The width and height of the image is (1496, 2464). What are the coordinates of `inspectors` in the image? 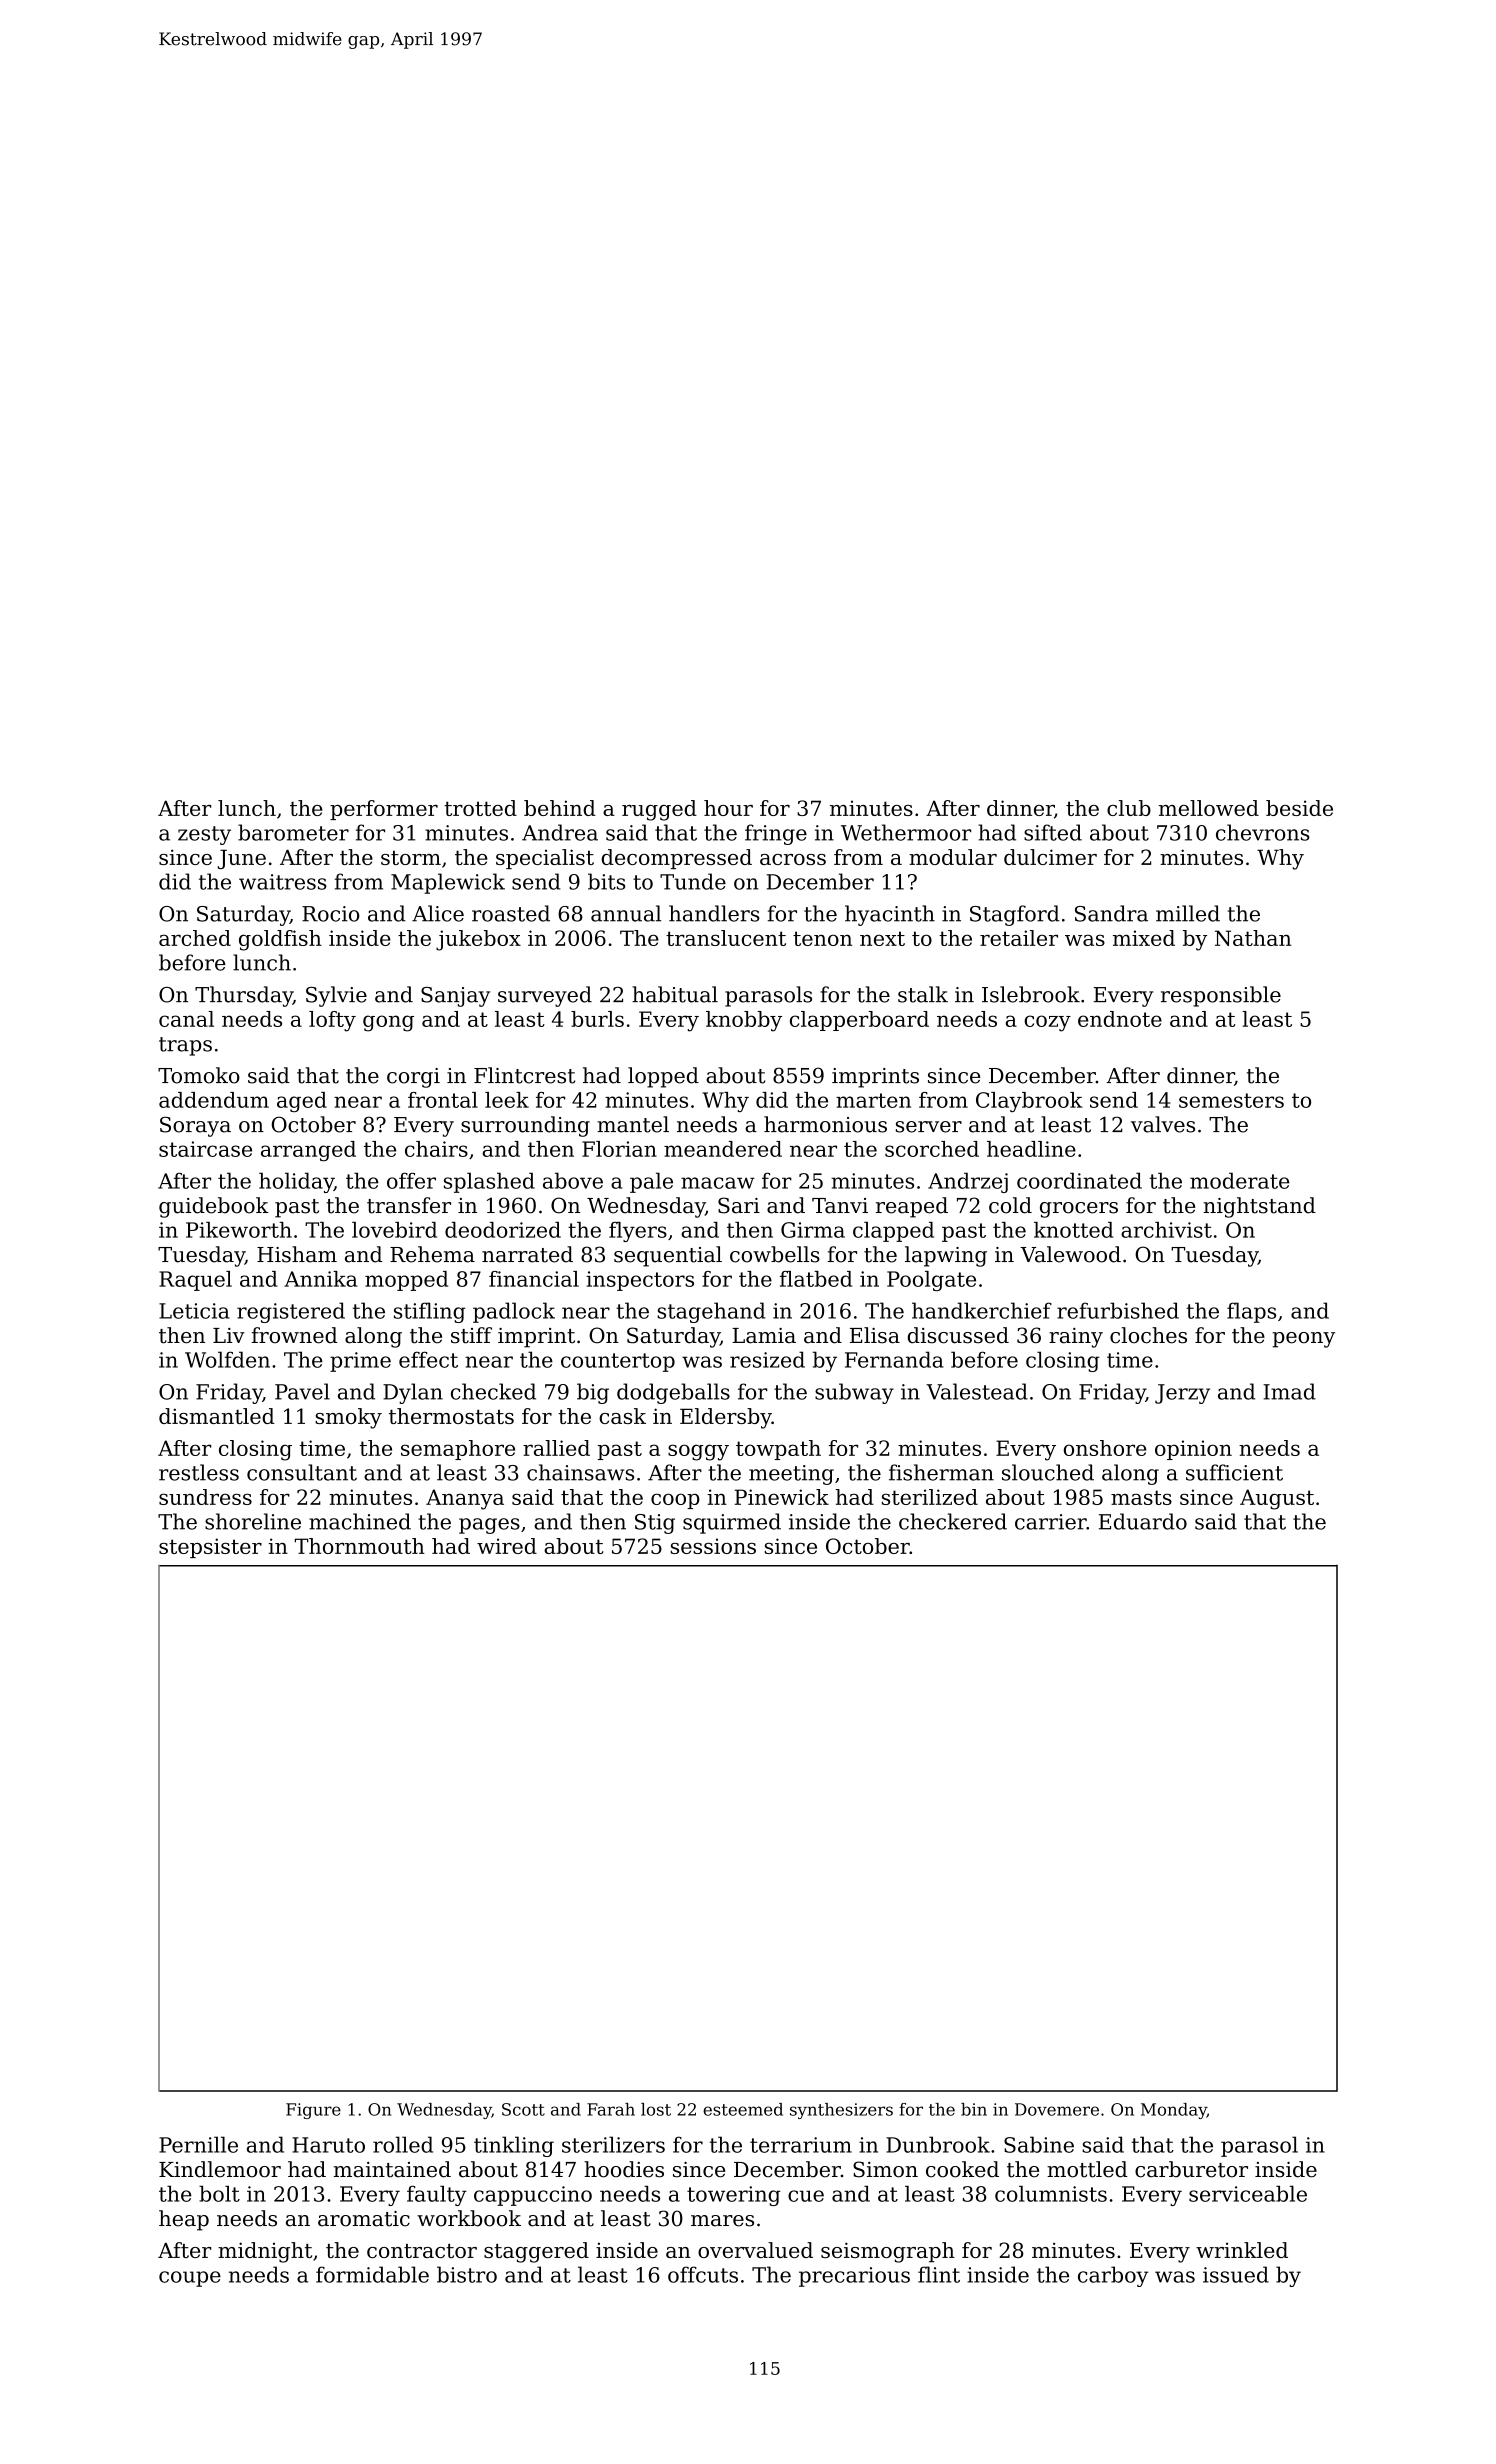 It's located at (640, 1281).
